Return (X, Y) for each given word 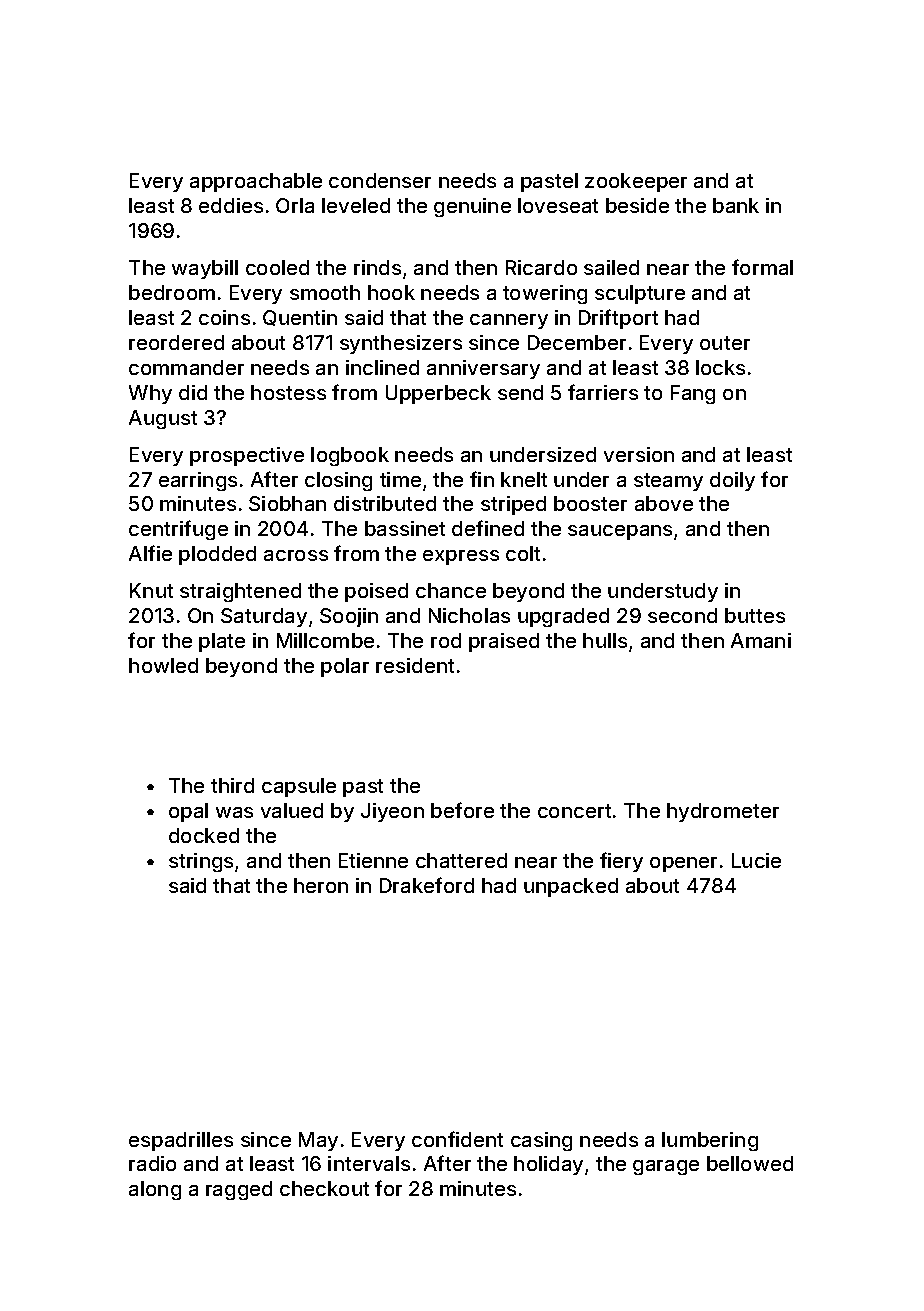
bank (736, 205)
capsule (299, 787)
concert (574, 811)
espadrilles (181, 1141)
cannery (509, 321)
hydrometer (723, 812)
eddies (231, 205)
